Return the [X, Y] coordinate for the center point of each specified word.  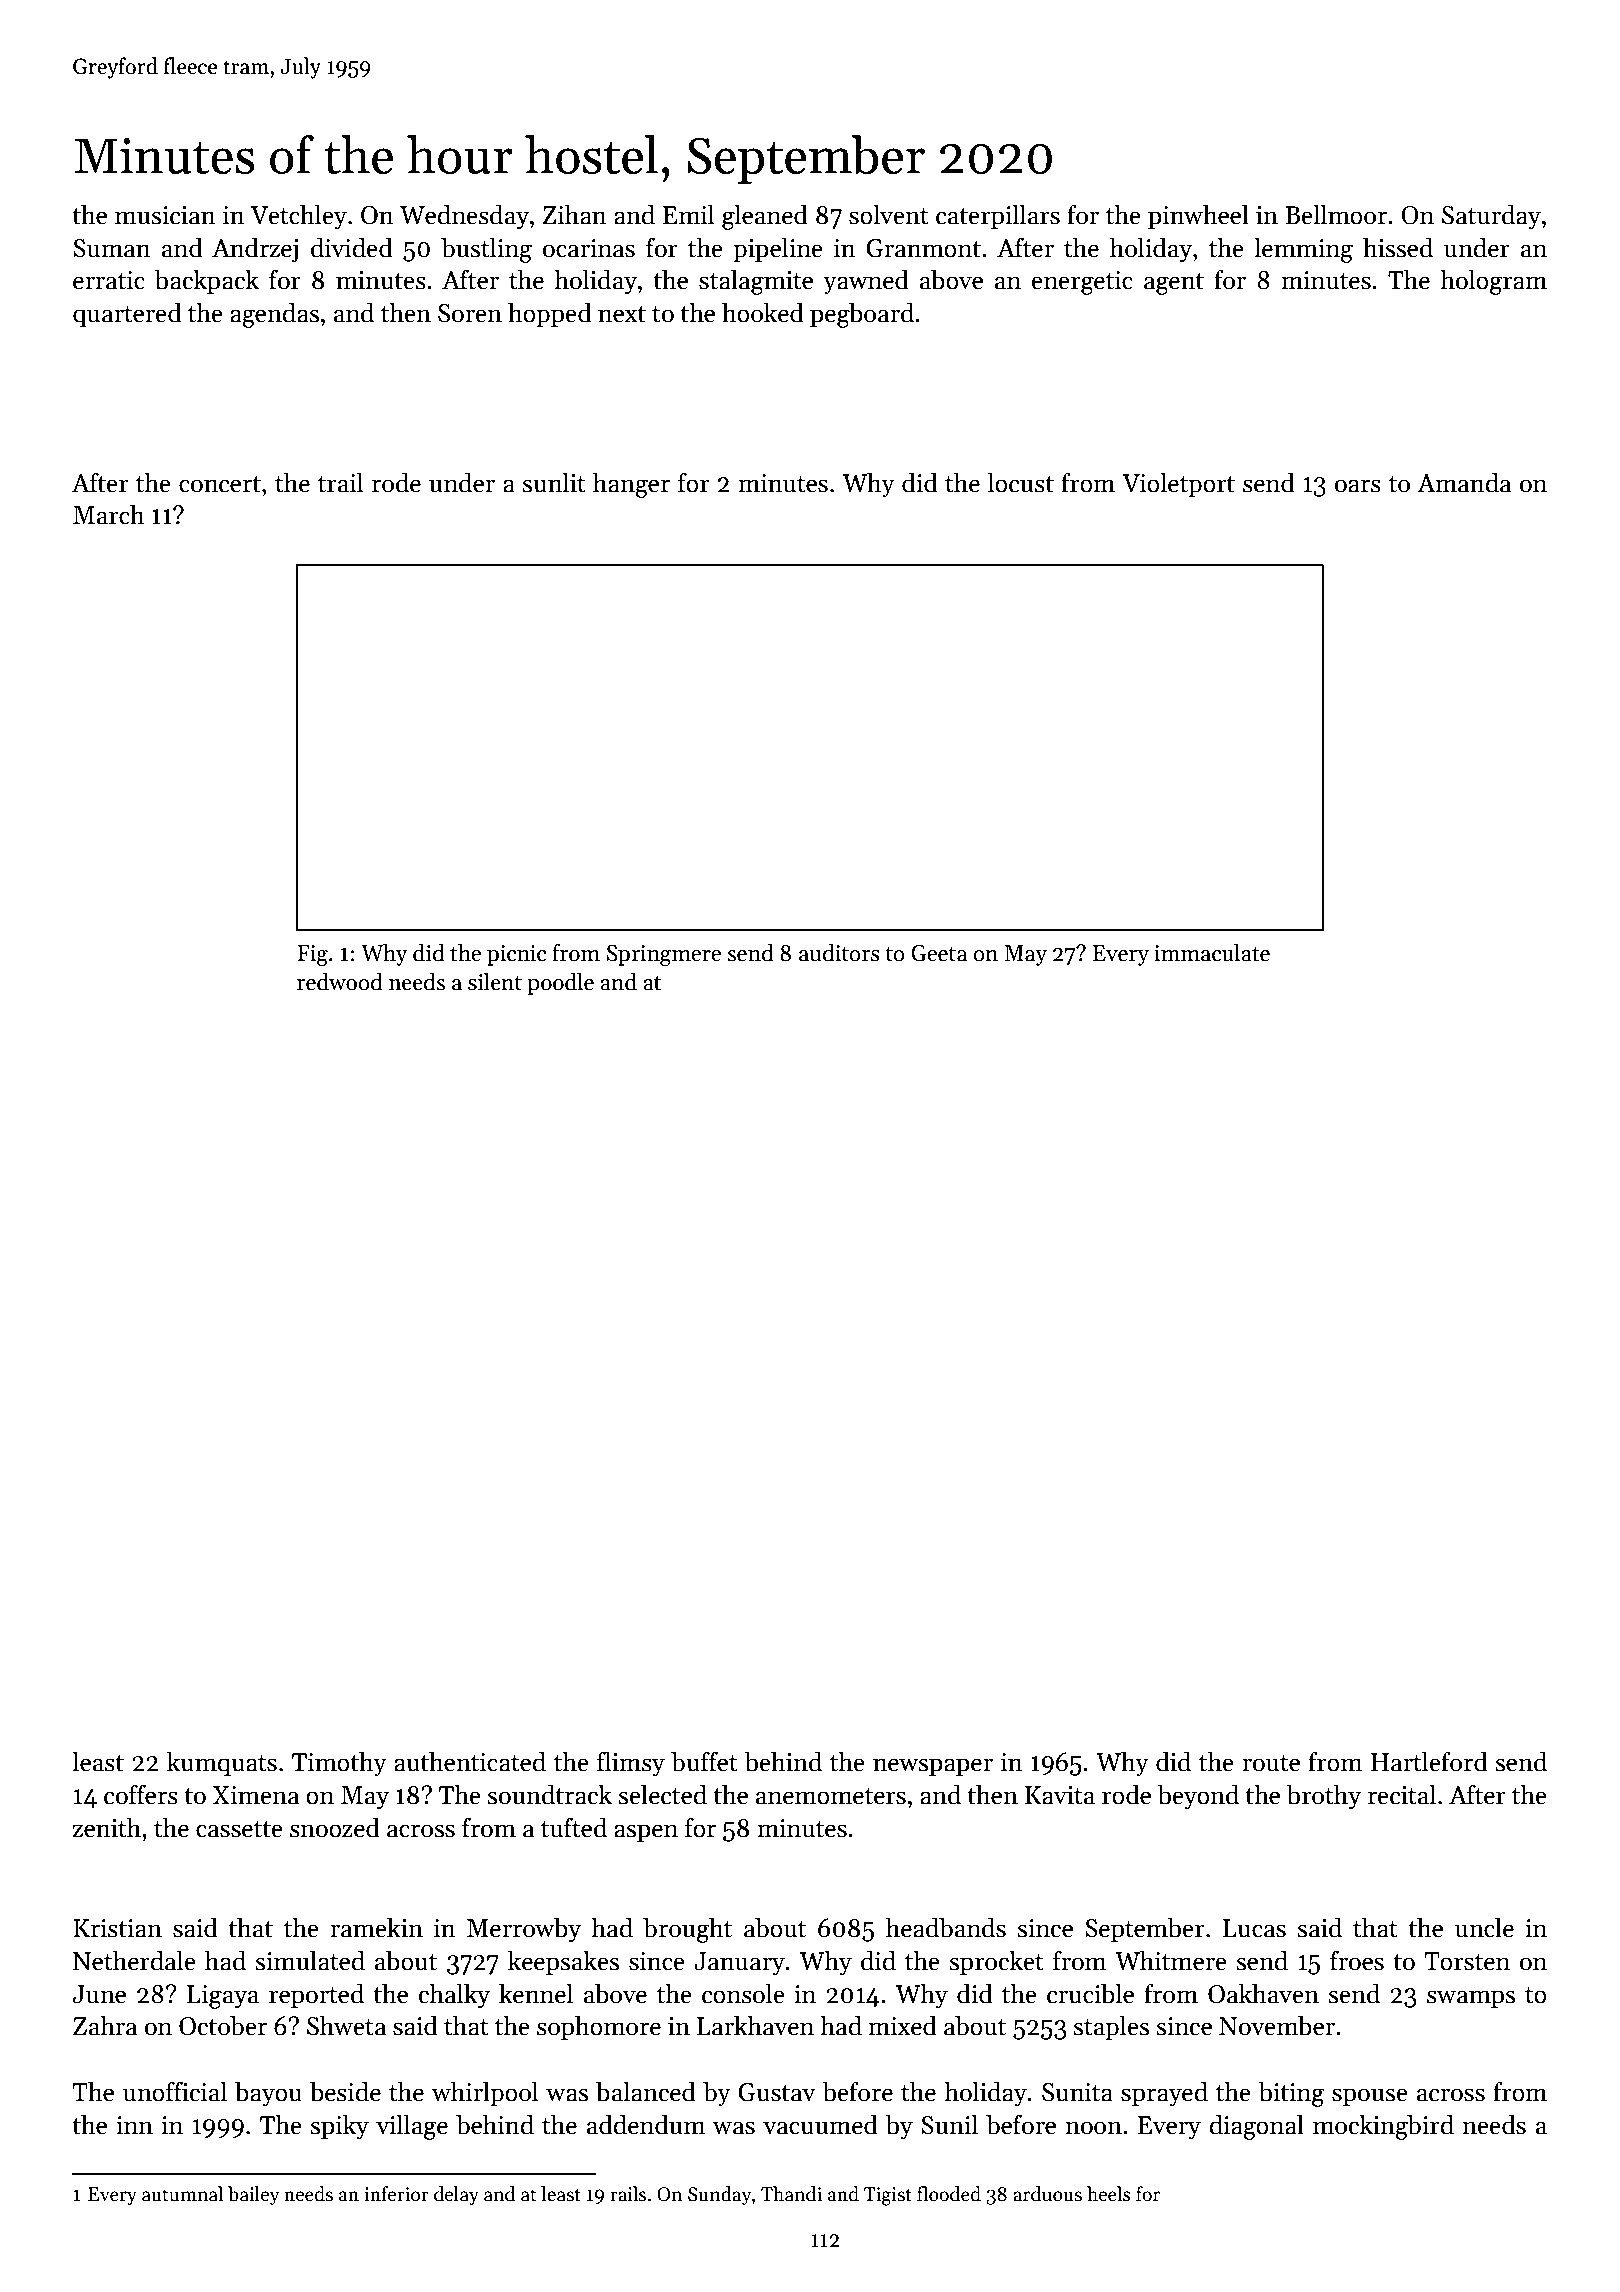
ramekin [376, 1927]
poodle [560, 984]
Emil [688, 214]
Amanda [1464, 482]
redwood [340, 982]
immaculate [1212, 953]
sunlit [554, 482]
